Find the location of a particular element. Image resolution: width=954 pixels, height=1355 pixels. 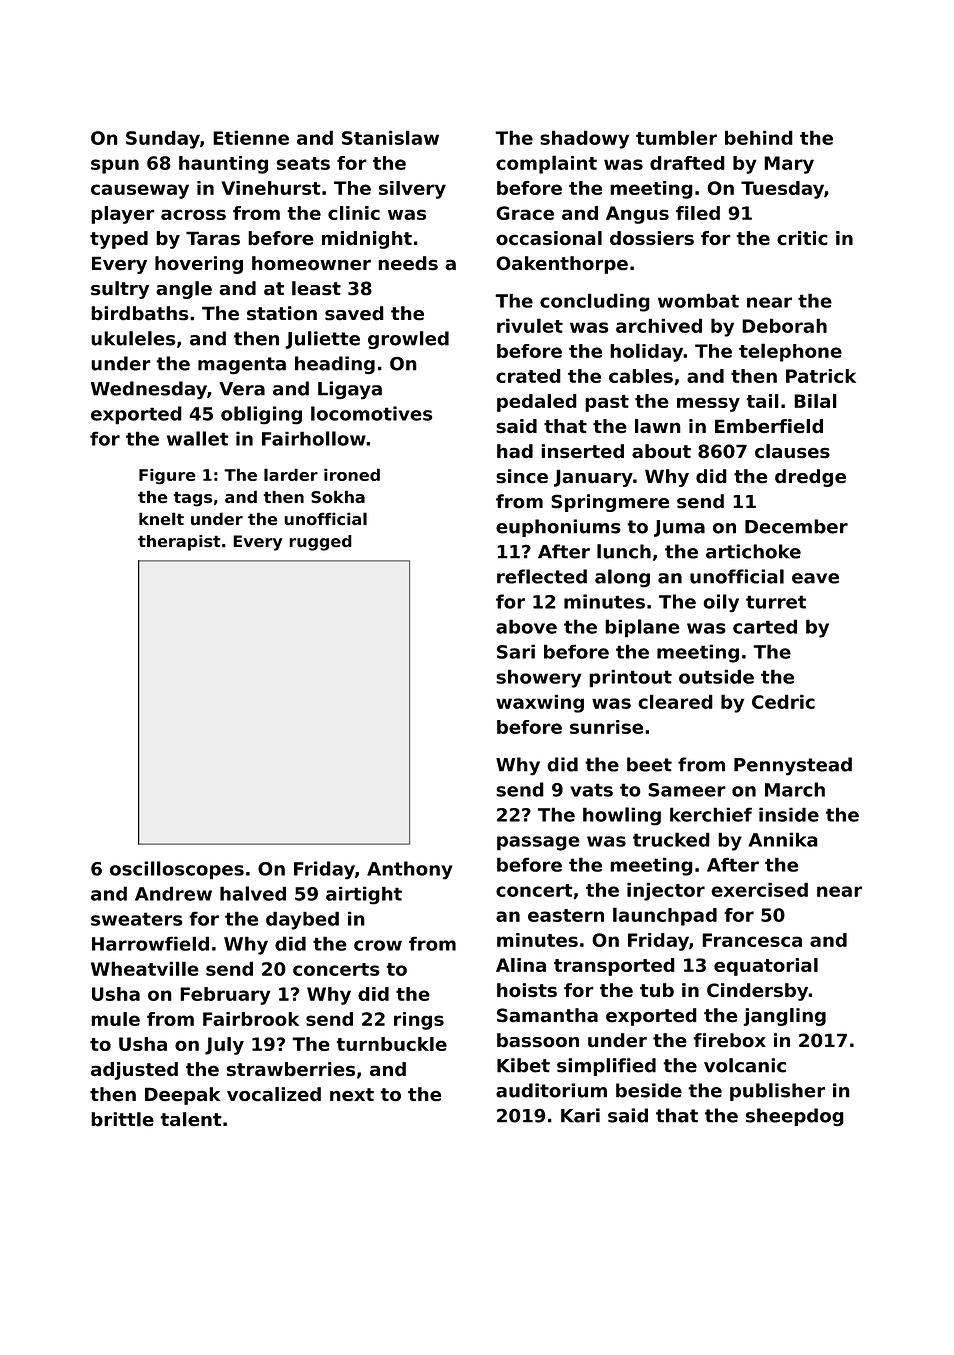

dredge is located at coordinates (810, 478).
